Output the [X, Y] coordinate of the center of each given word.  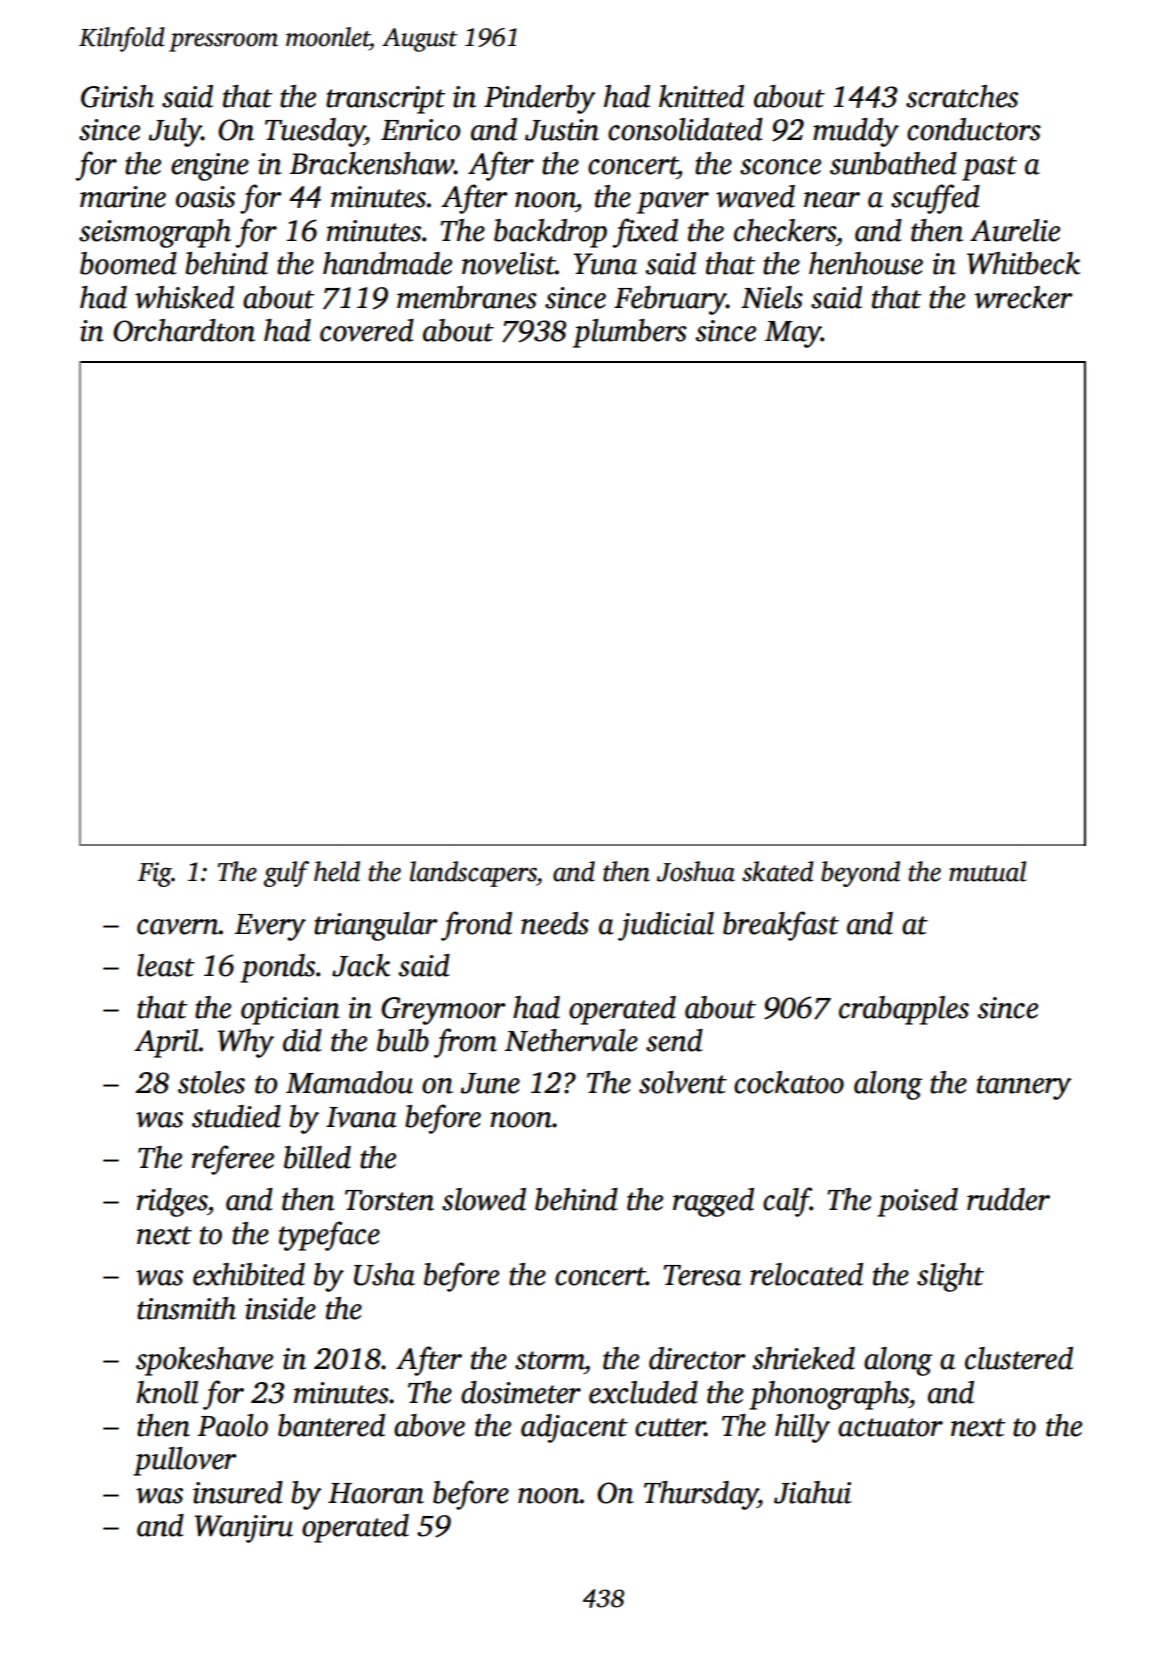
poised [917, 1202]
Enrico [421, 130]
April [166, 1043]
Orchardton [184, 330]
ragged [713, 1202]
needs [555, 923]
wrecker [1023, 297]
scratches [962, 96]
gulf [286, 874]
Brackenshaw [372, 163]
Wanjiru [244, 1529]
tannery [1024, 1087]
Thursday [701, 1495]
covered [367, 330]
